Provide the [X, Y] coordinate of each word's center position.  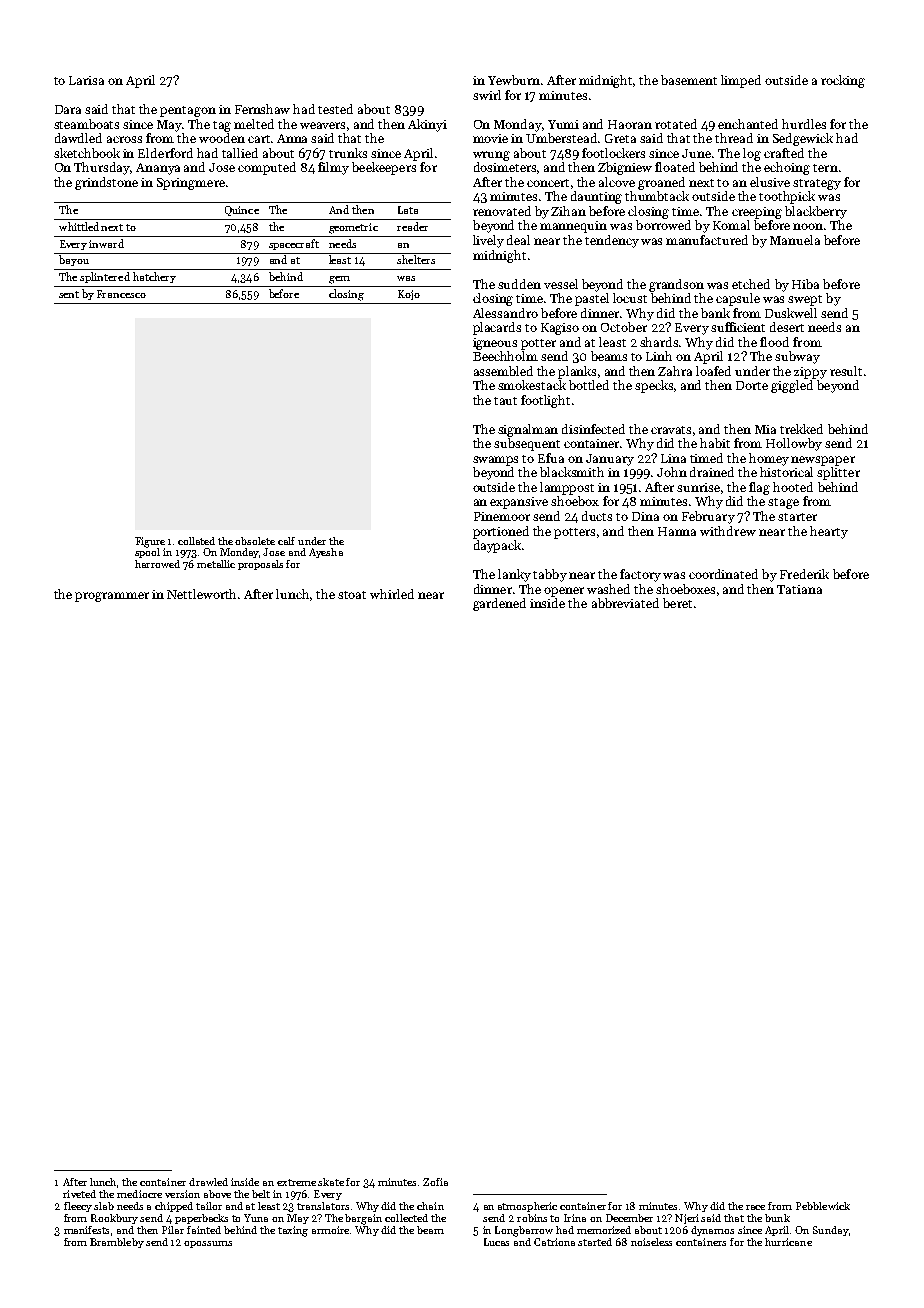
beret [677, 603]
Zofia [435, 1182]
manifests [86, 1230]
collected [406, 1218]
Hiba [805, 284]
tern [825, 168]
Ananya [158, 169]
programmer [112, 597]
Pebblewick [823, 1206]
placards [497, 328]
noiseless [651, 1242]
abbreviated [625, 603]
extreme [296, 1182]
